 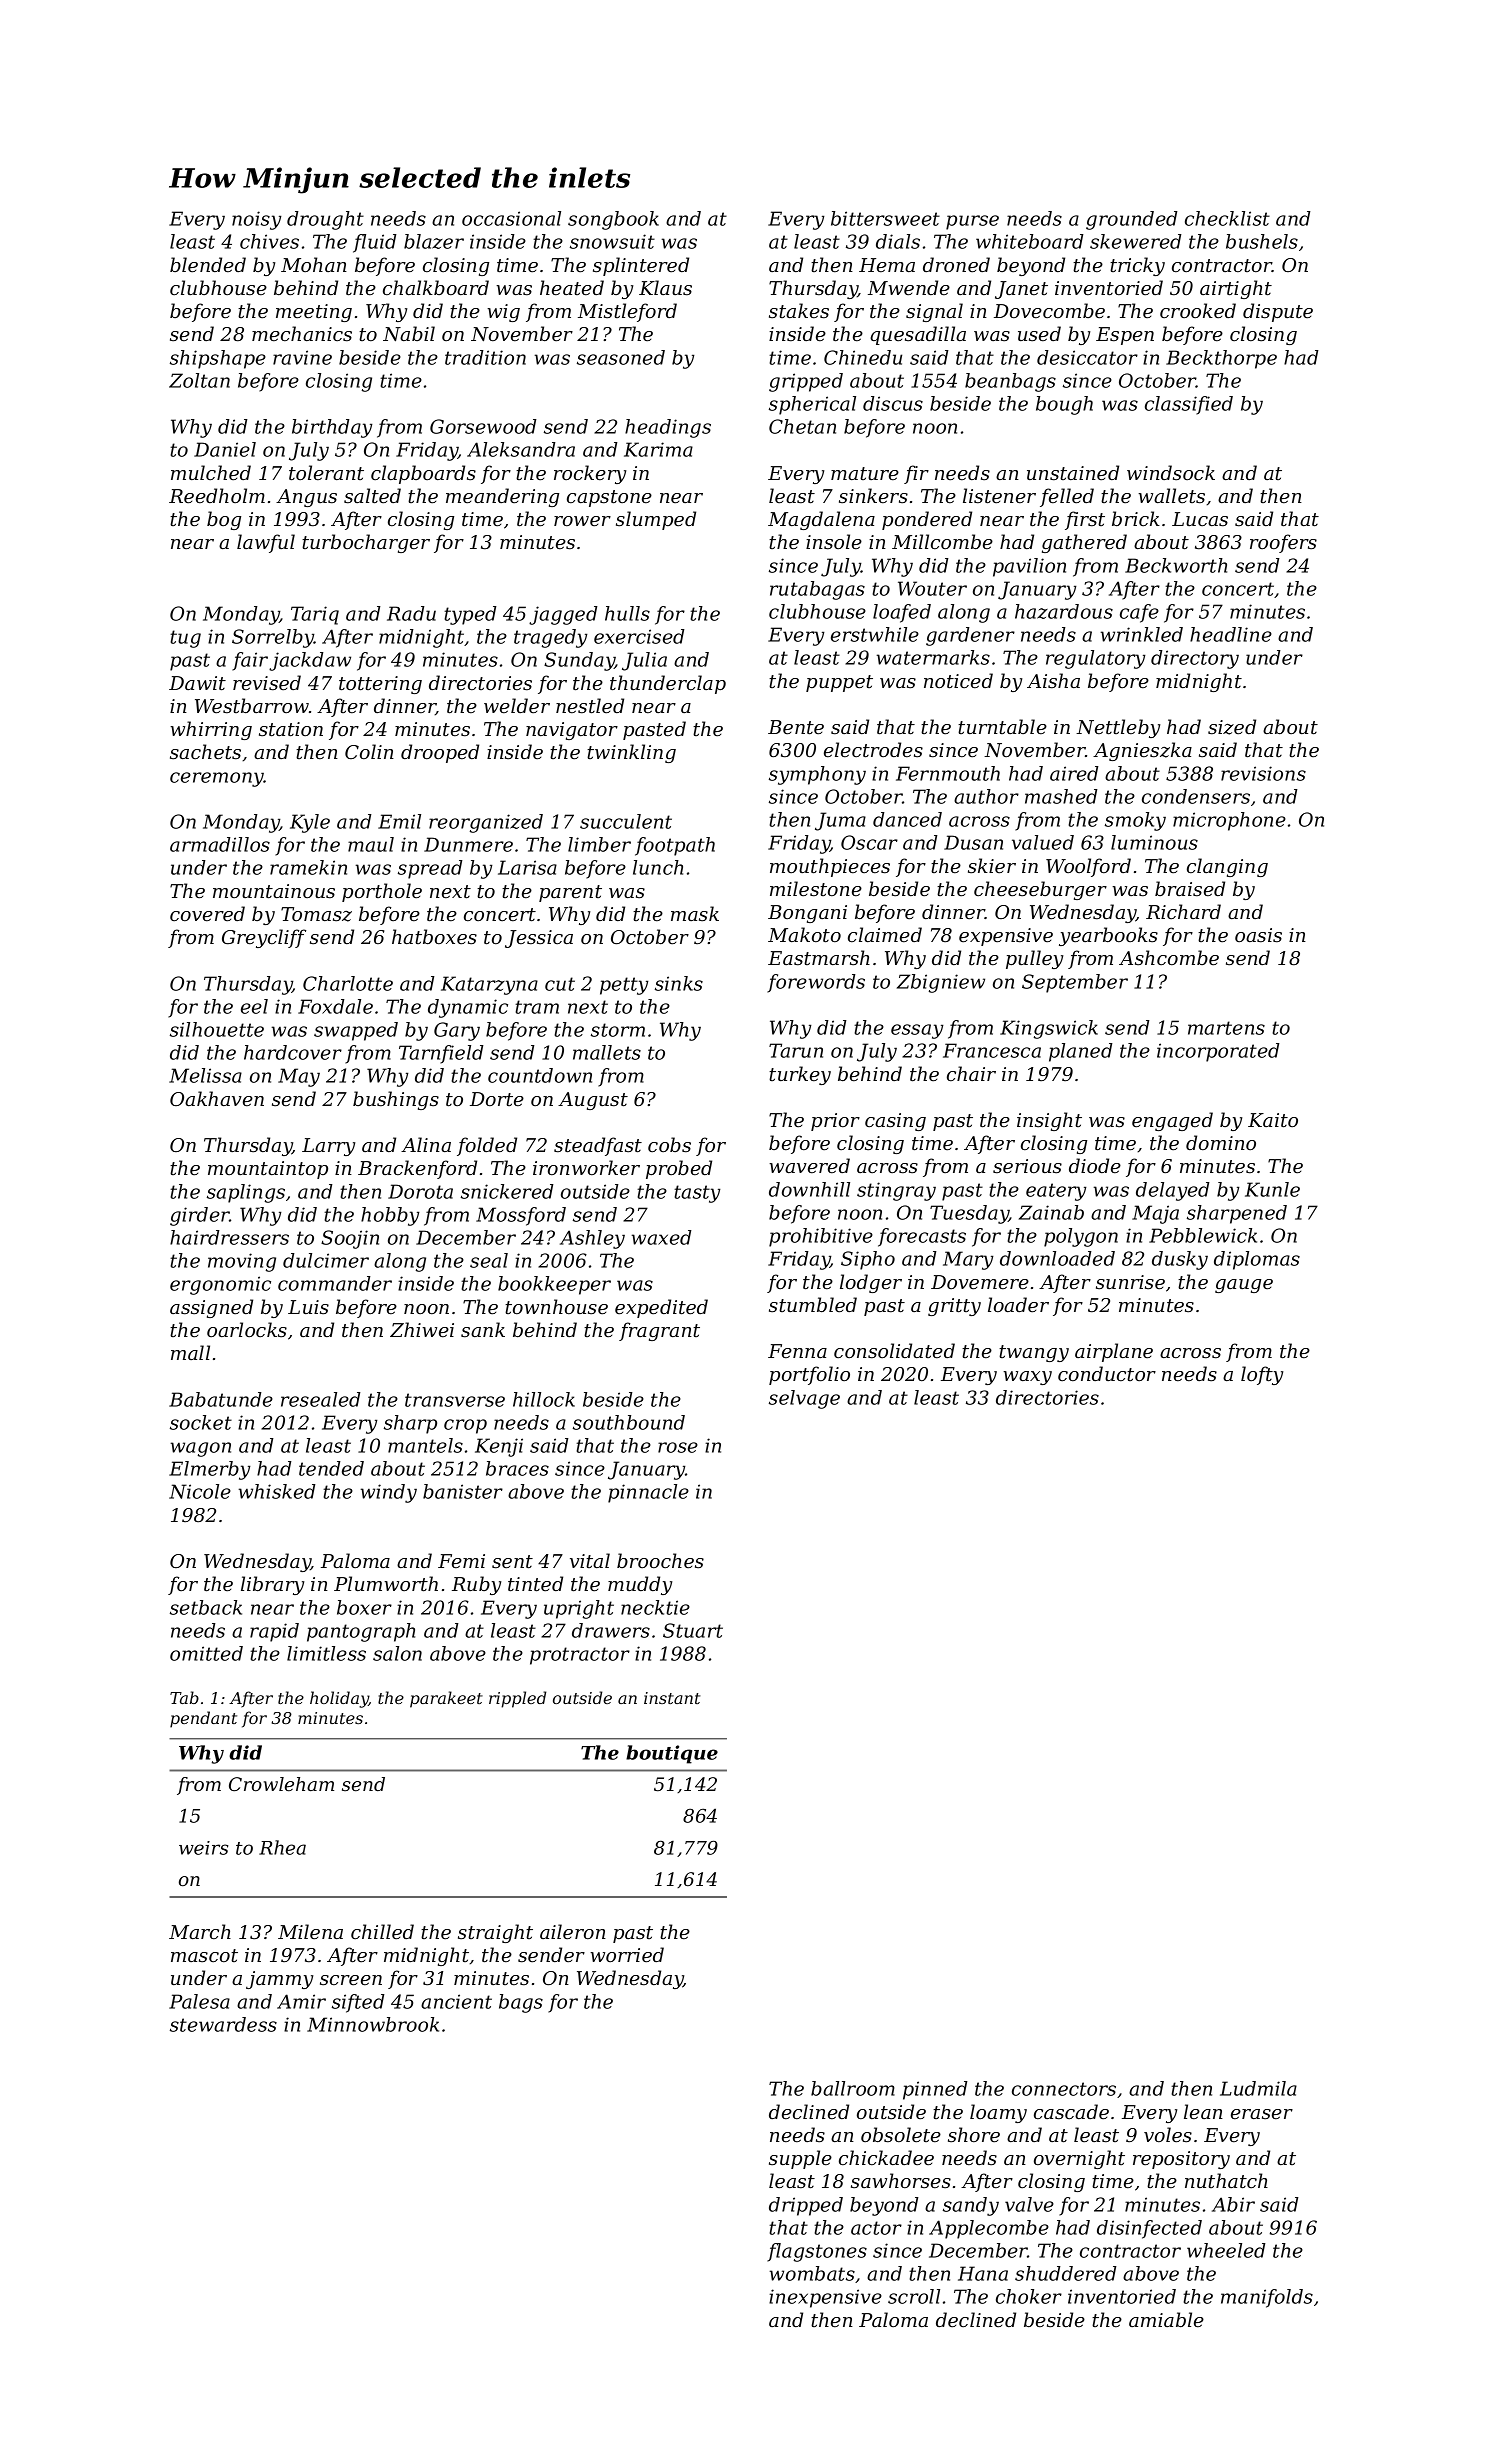 What do you see at coordinates (812, 2273) in the page?
I see `wombats` at bounding box center [812, 2273].
